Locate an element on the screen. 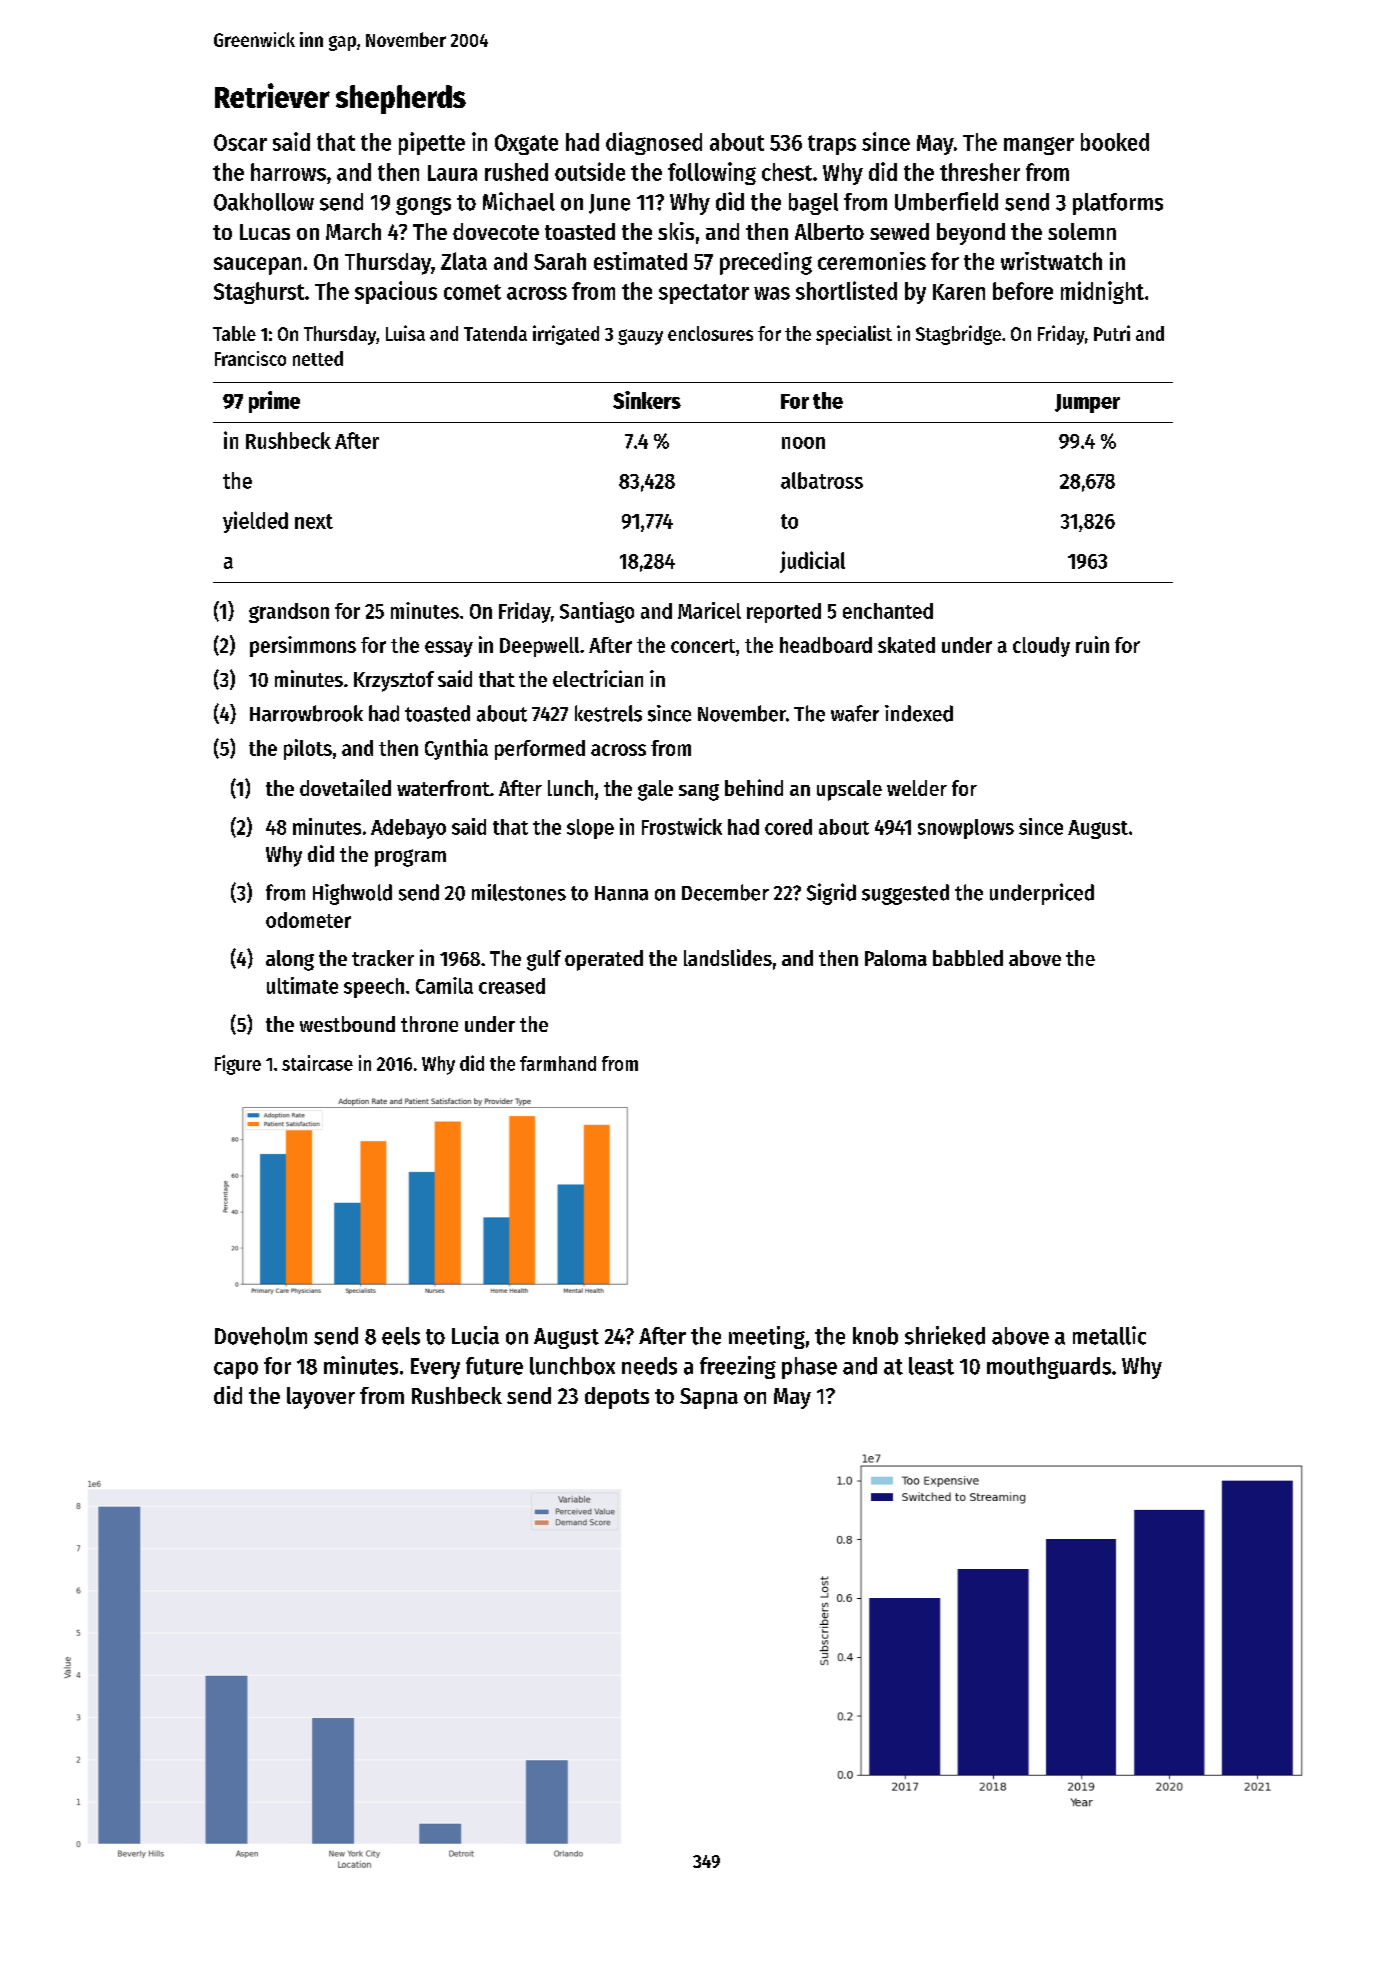  essay is located at coordinates (449, 649).
